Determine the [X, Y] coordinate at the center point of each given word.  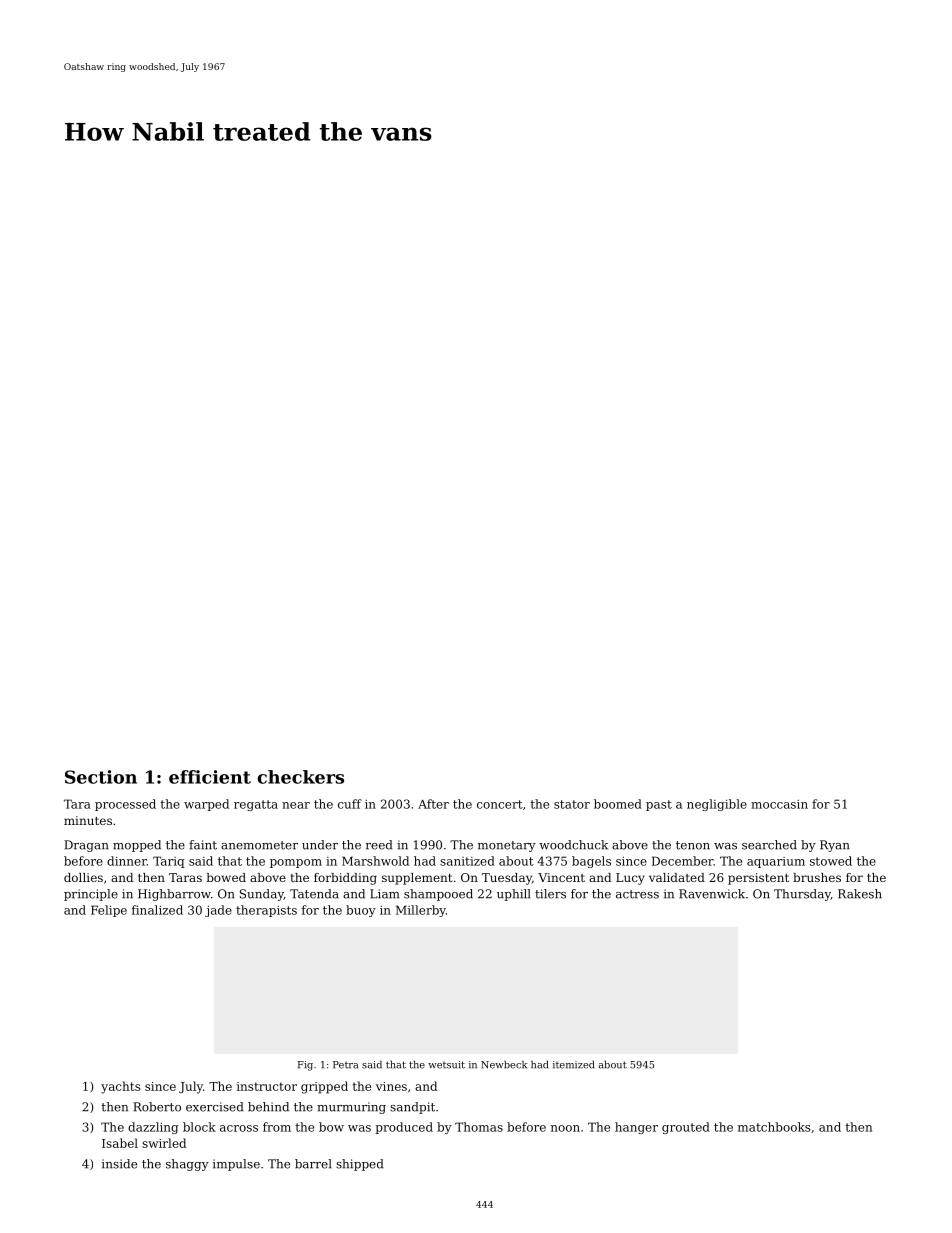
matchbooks [774, 1127]
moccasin [779, 804]
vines [391, 1086]
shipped [359, 1165]
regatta [256, 805]
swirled [164, 1143]
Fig [305, 1066]
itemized [573, 1065]
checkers [301, 777]
